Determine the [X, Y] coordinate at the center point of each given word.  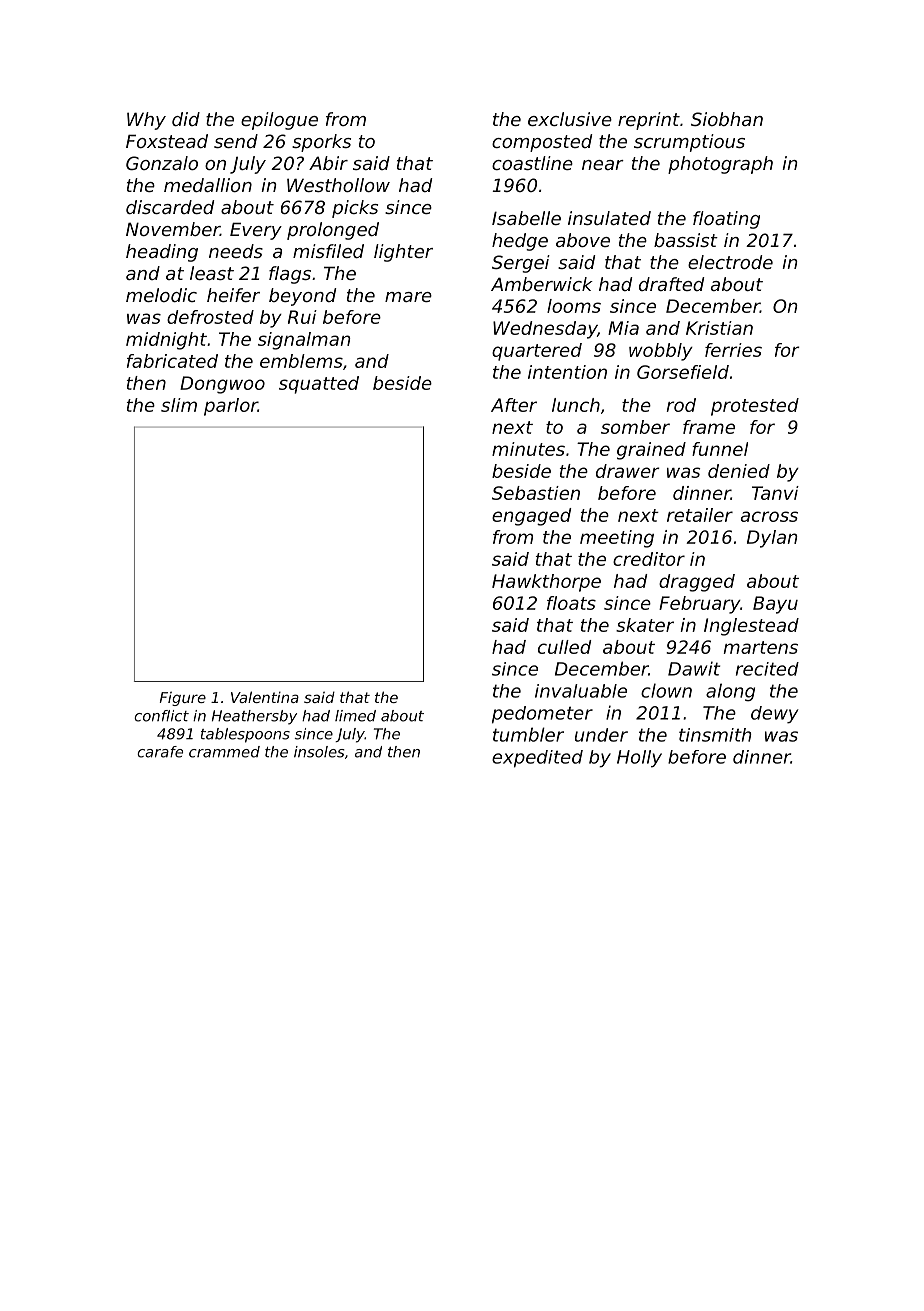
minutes [528, 449]
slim [179, 405]
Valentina [265, 697]
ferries [733, 350]
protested [755, 407]
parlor [231, 407]
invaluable [581, 691]
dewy [775, 715]
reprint [649, 121]
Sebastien [536, 493]
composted [542, 143]
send [236, 141]
